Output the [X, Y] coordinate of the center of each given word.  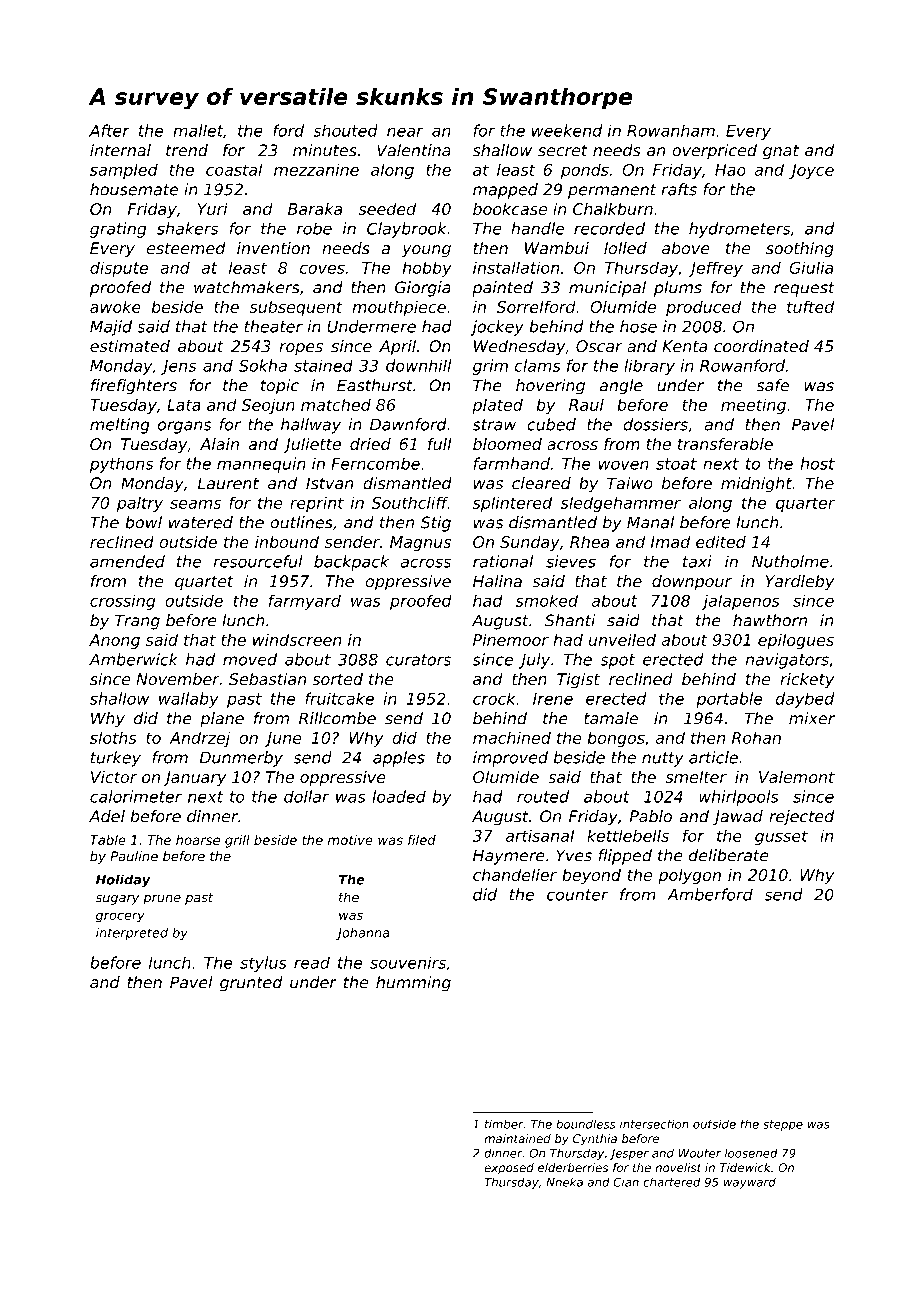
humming [413, 984]
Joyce [811, 171]
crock [494, 698]
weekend [567, 130]
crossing [122, 602]
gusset [781, 837]
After [109, 130]
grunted [251, 984]
